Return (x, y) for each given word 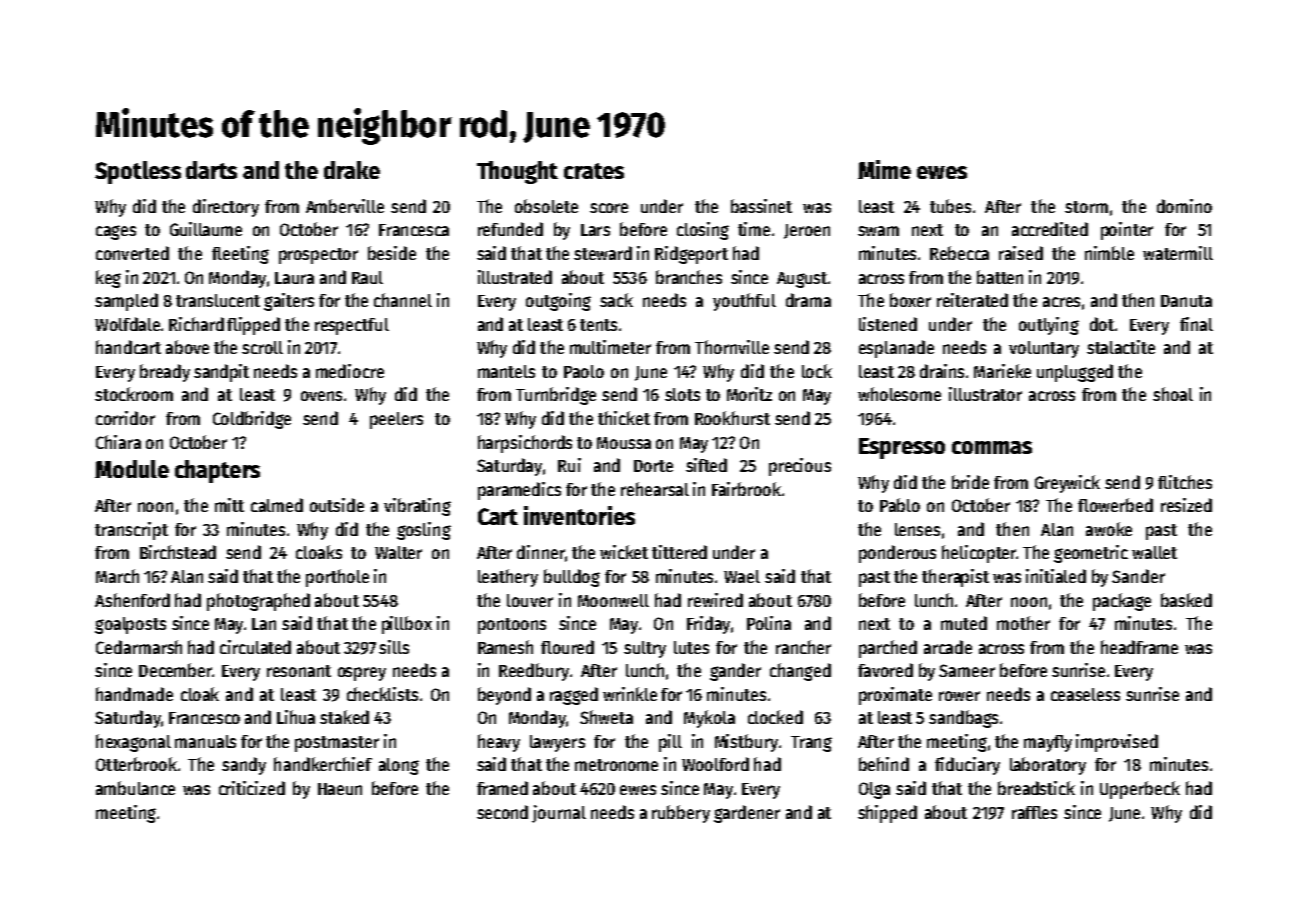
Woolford (715, 764)
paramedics (519, 491)
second (502, 812)
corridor (125, 418)
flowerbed (1115, 505)
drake (352, 170)
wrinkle (630, 694)
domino (1184, 206)
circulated (255, 647)
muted (964, 623)
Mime (884, 169)
